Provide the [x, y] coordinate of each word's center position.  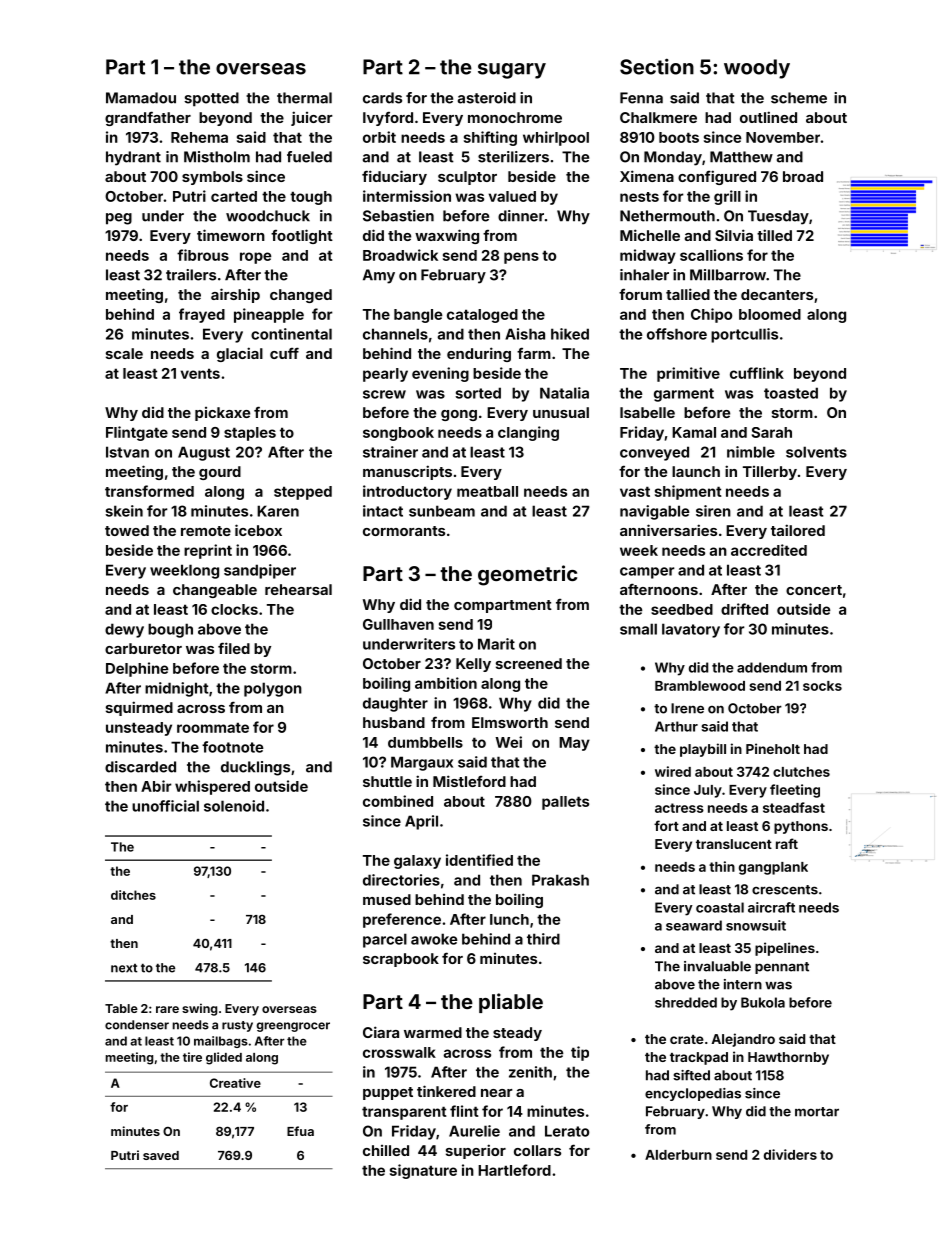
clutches [801, 772]
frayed [202, 315]
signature [423, 1171]
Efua [300, 1131]
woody [757, 69]
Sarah [772, 432]
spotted [211, 99]
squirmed [139, 708]
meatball [487, 491]
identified [479, 860]
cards [382, 98]
